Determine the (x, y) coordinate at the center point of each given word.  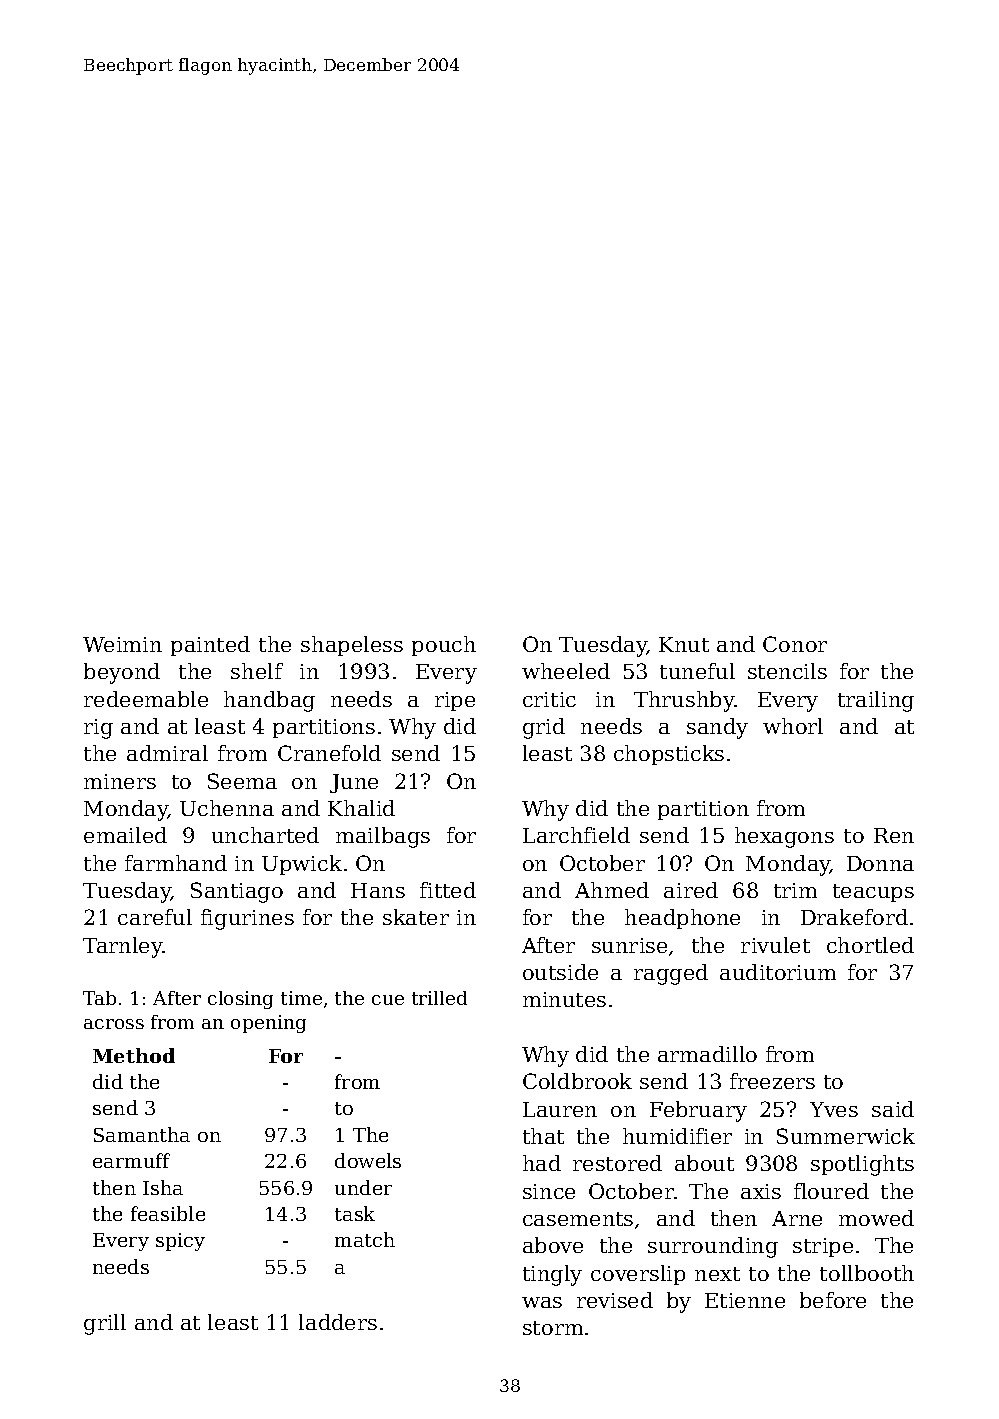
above (553, 1245)
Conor (795, 644)
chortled (870, 945)
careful (155, 917)
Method (134, 1055)
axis (761, 1191)
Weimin (122, 644)
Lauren (560, 1109)
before (833, 1300)
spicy (180, 1242)
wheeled (566, 671)
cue (388, 1000)
